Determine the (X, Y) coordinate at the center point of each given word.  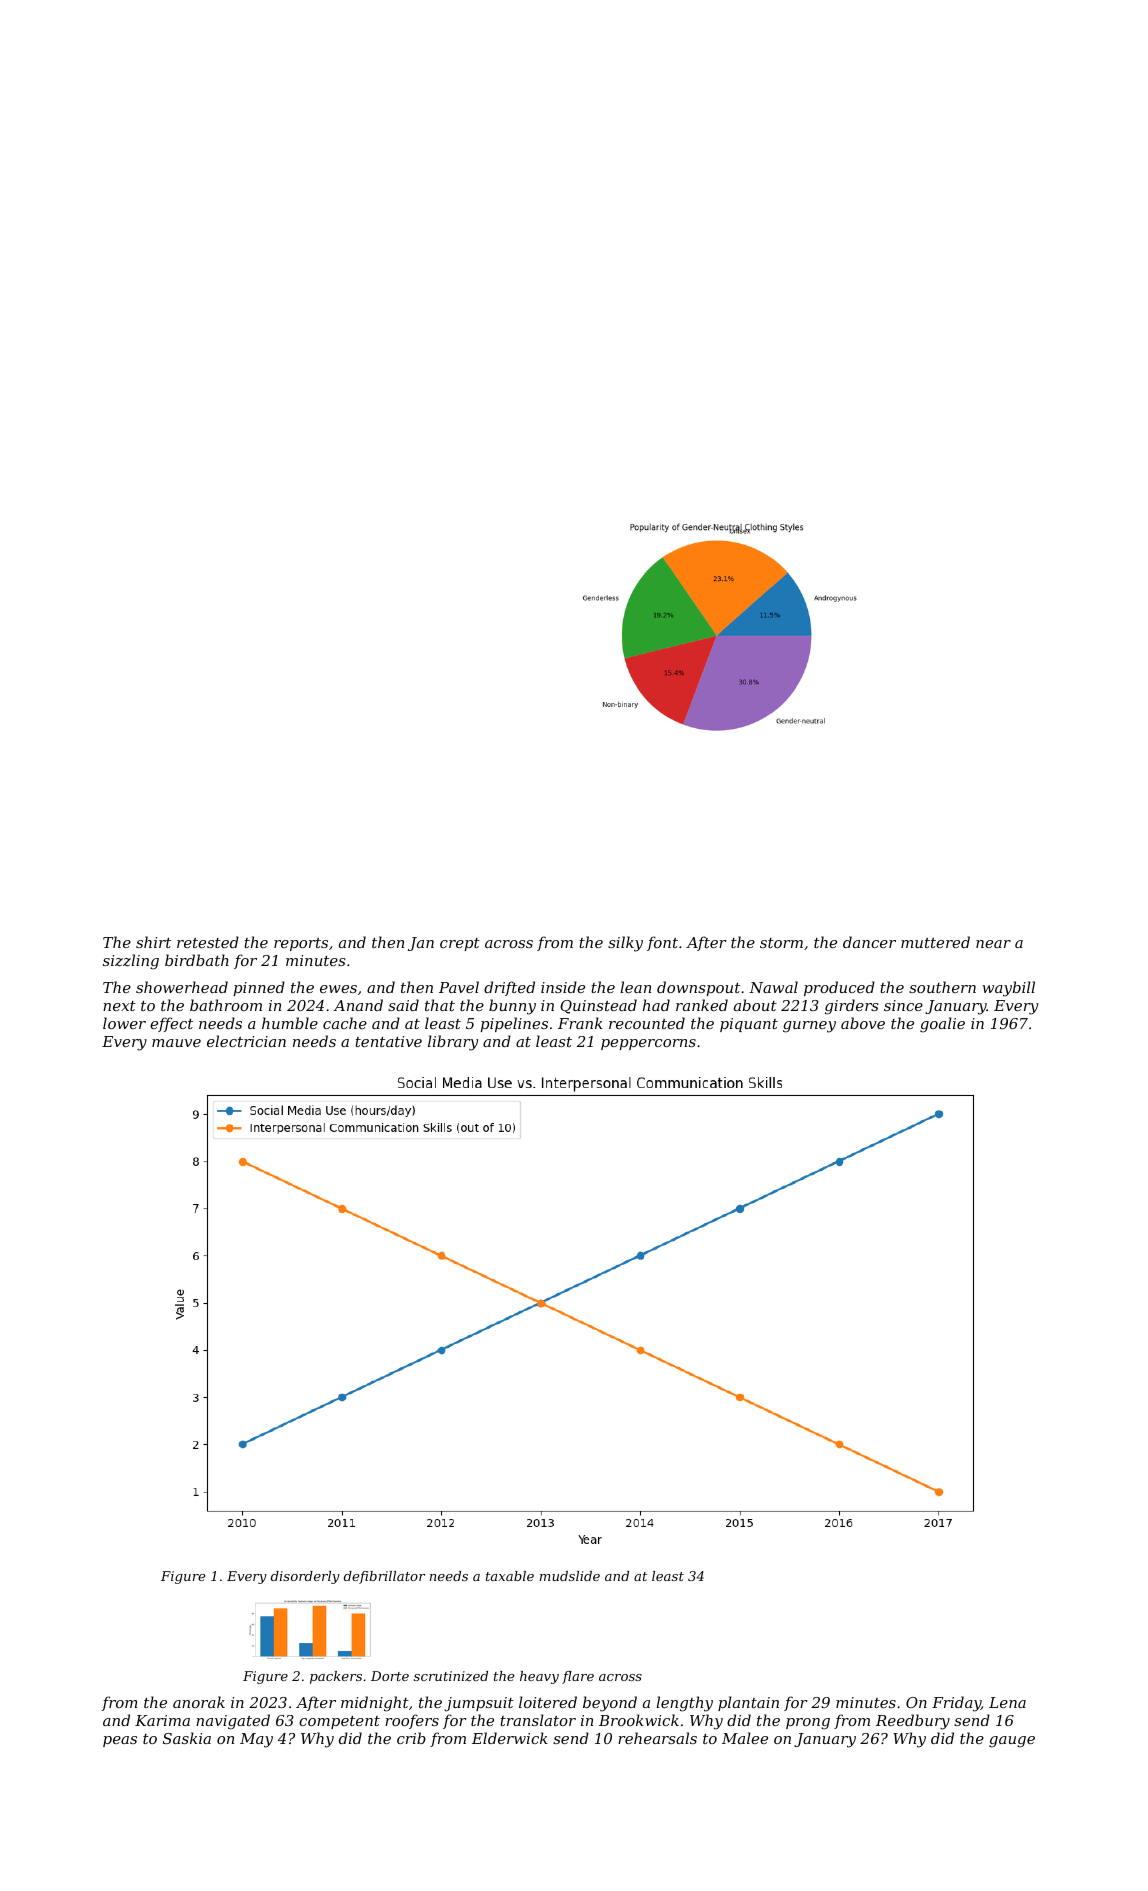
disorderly (305, 1577)
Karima (162, 1720)
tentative (388, 1041)
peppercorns (648, 1044)
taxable (510, 1576)
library (453, 1043)
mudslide (570, 1576)
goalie (942, 1025)
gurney (809, 1027)
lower (124, 1023)
